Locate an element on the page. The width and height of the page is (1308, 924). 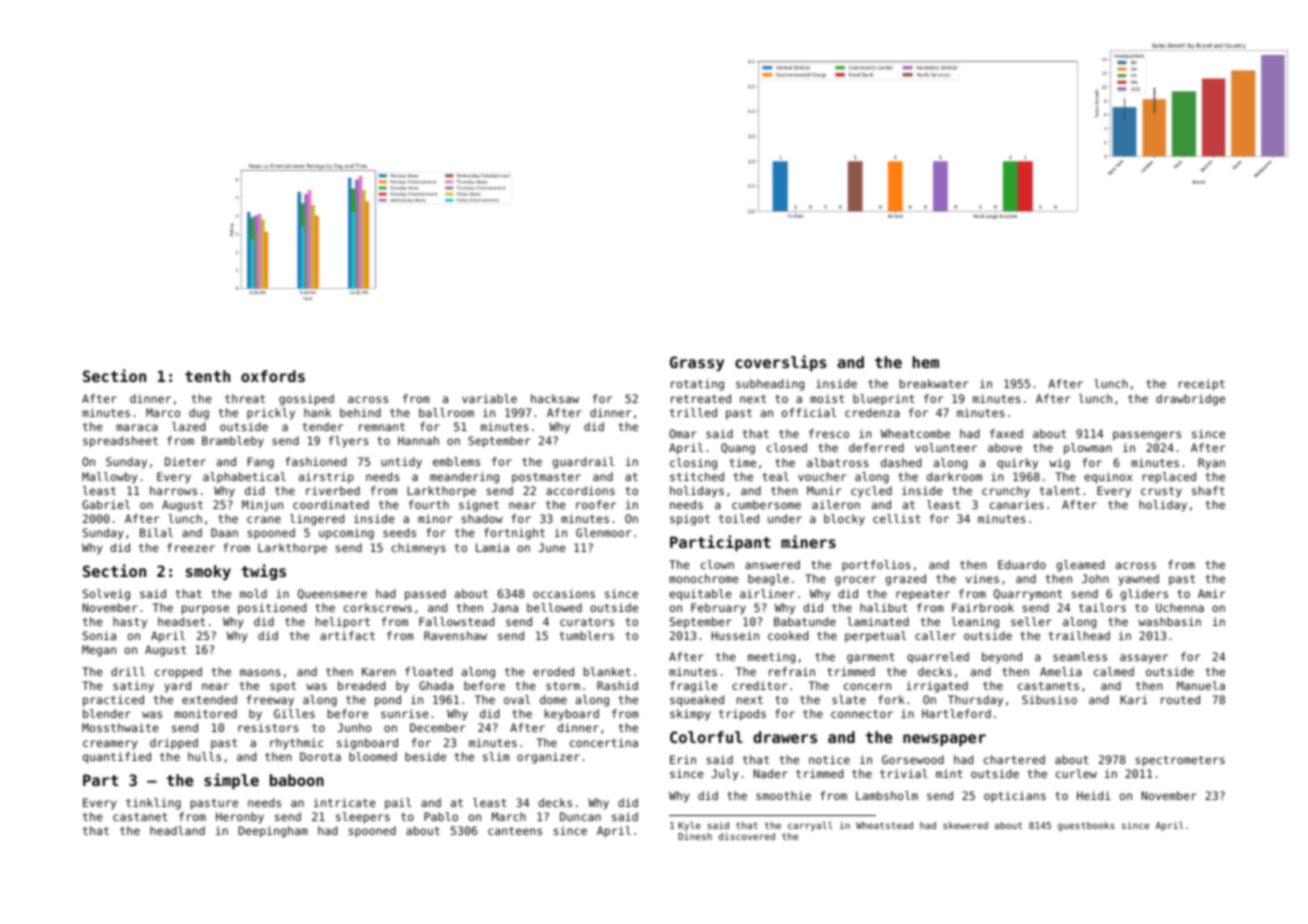
receipt is located at coordinates (1202, 385).
